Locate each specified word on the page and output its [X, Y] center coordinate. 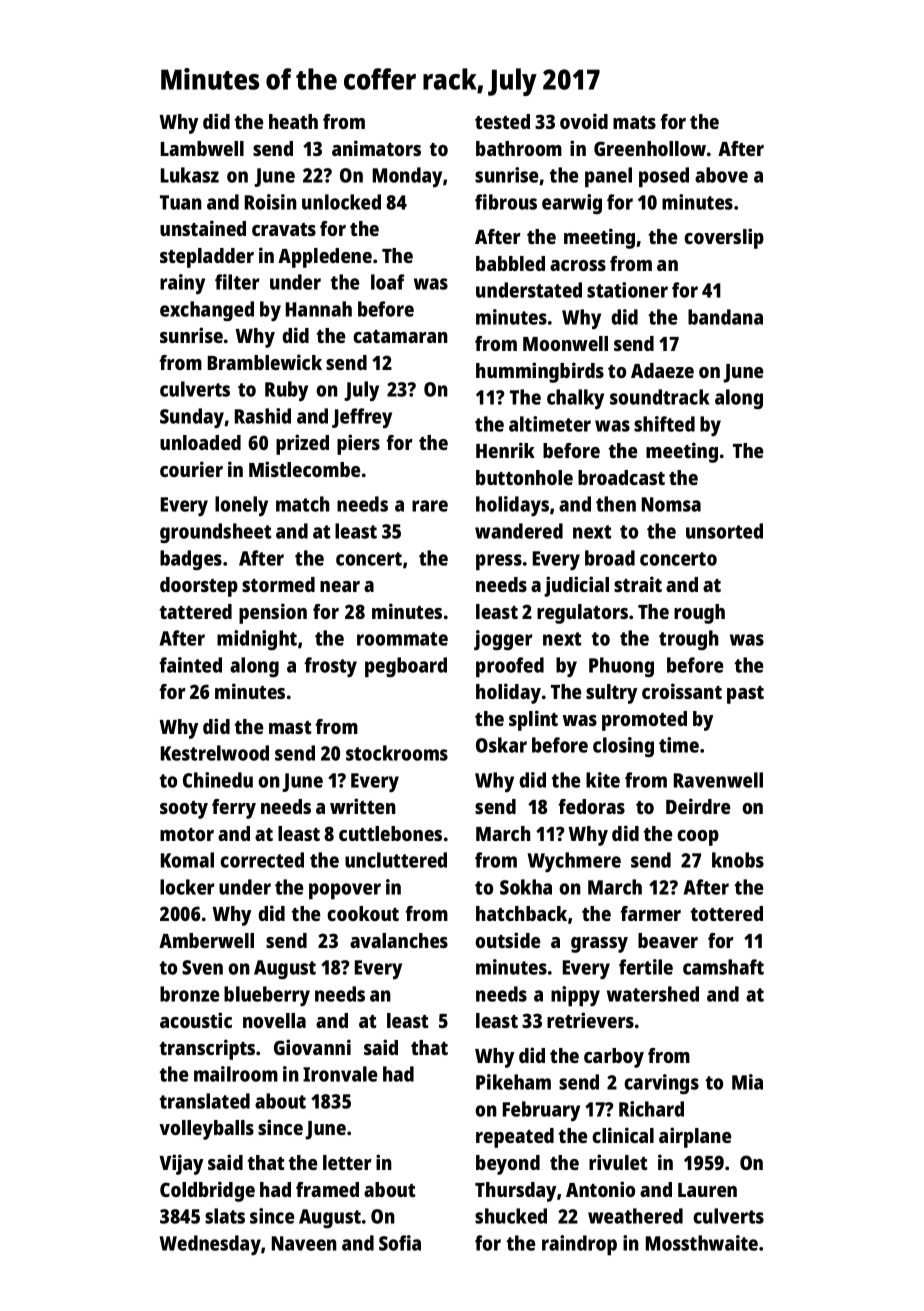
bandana [725, 317]
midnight [257, 640]
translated [205, 1101]
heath [293, 121]
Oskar [501, 745]
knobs [738, 860]
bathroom [519, 148]
